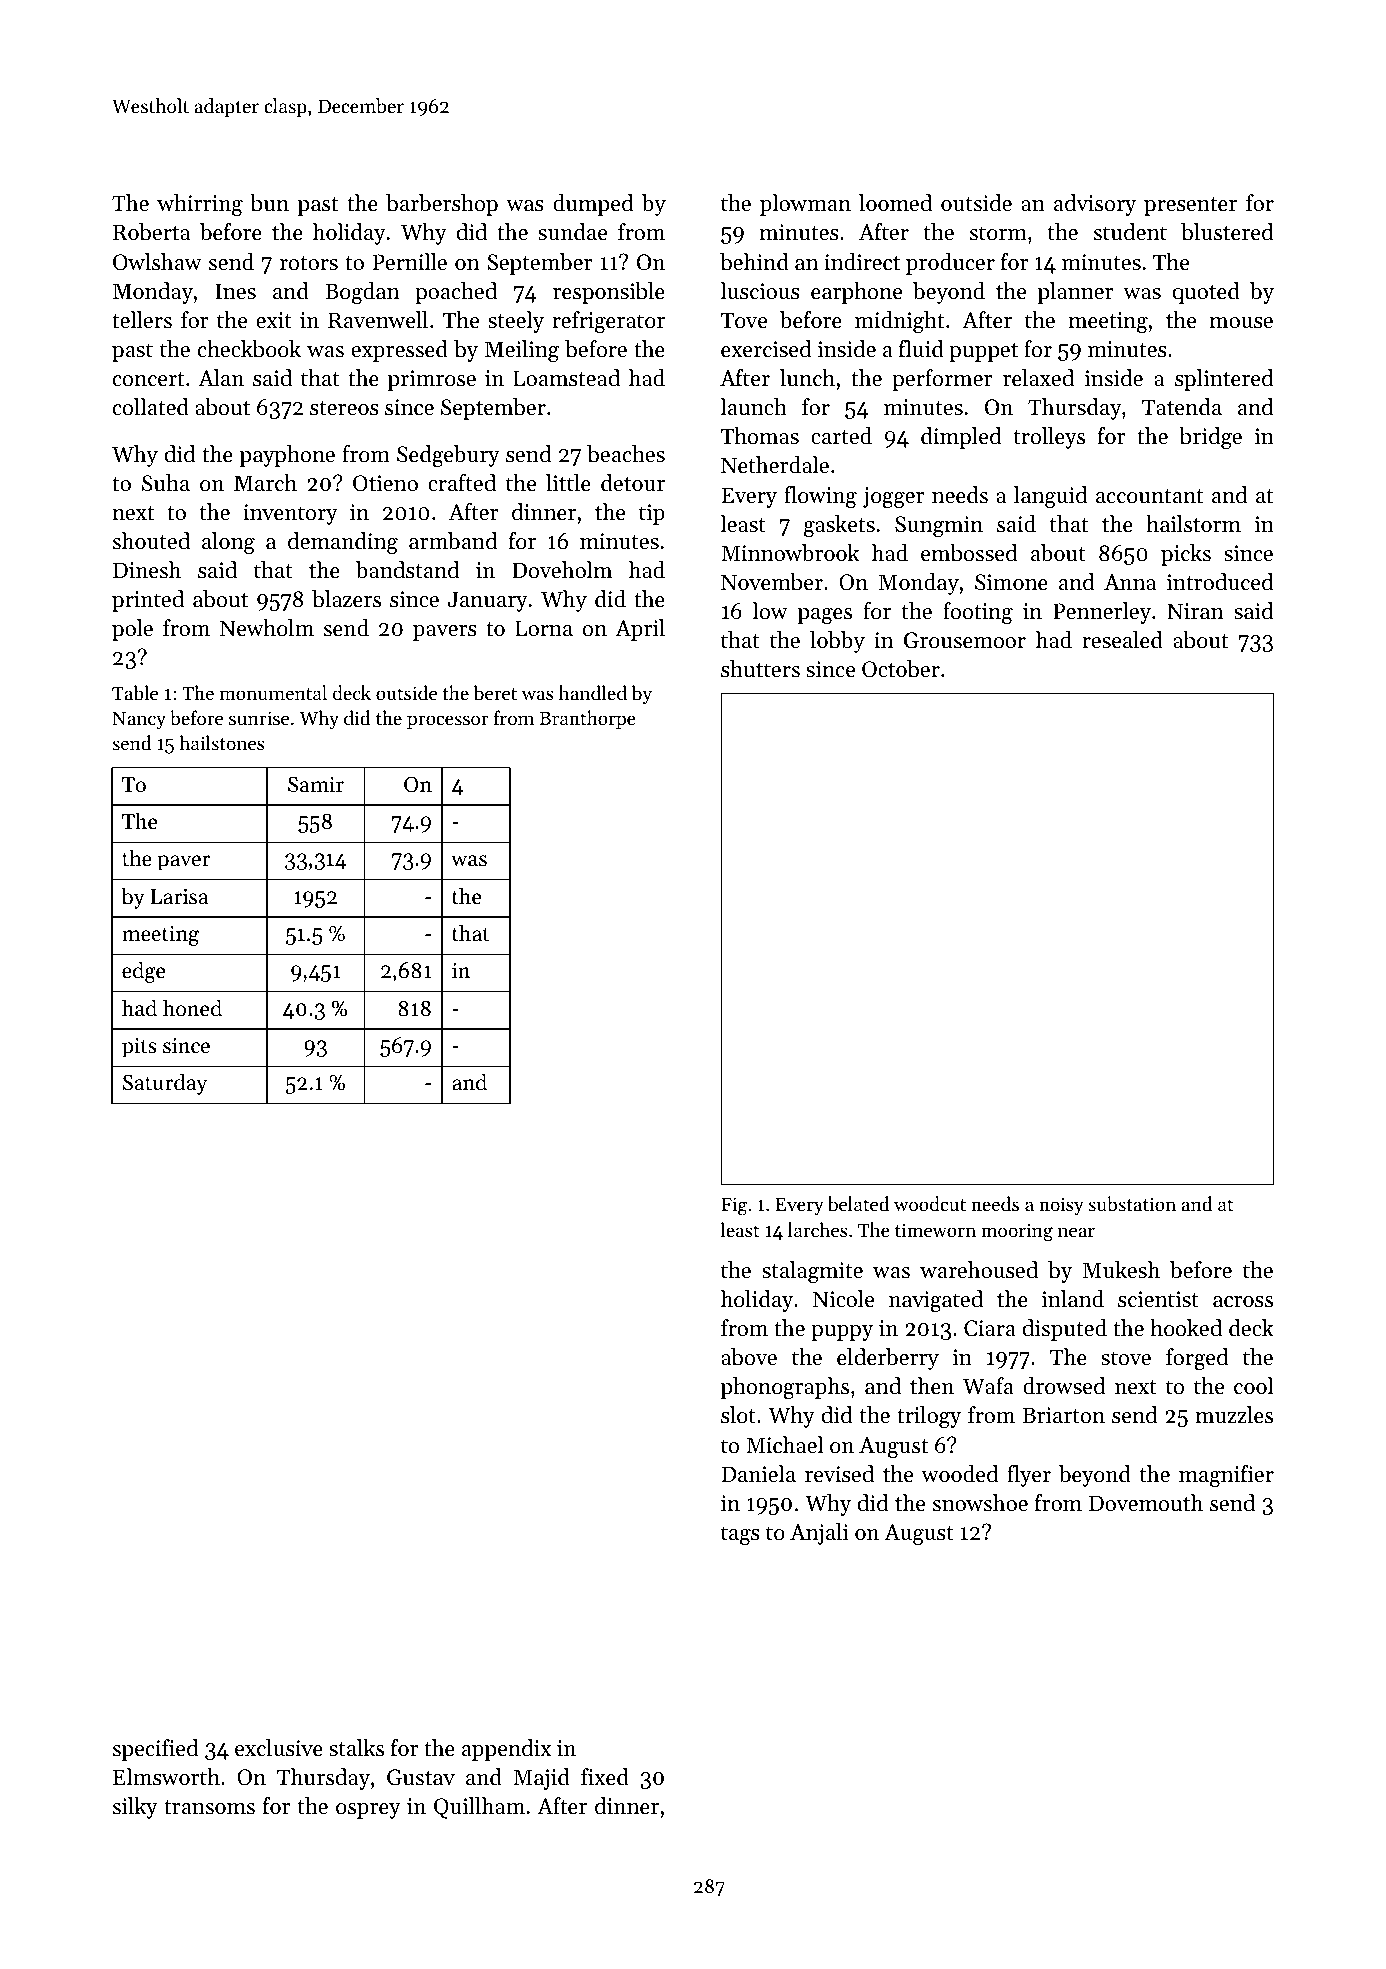 This screenshot has width=1386, height=1969. I want to click on Quillham, so click(479, 1808).
